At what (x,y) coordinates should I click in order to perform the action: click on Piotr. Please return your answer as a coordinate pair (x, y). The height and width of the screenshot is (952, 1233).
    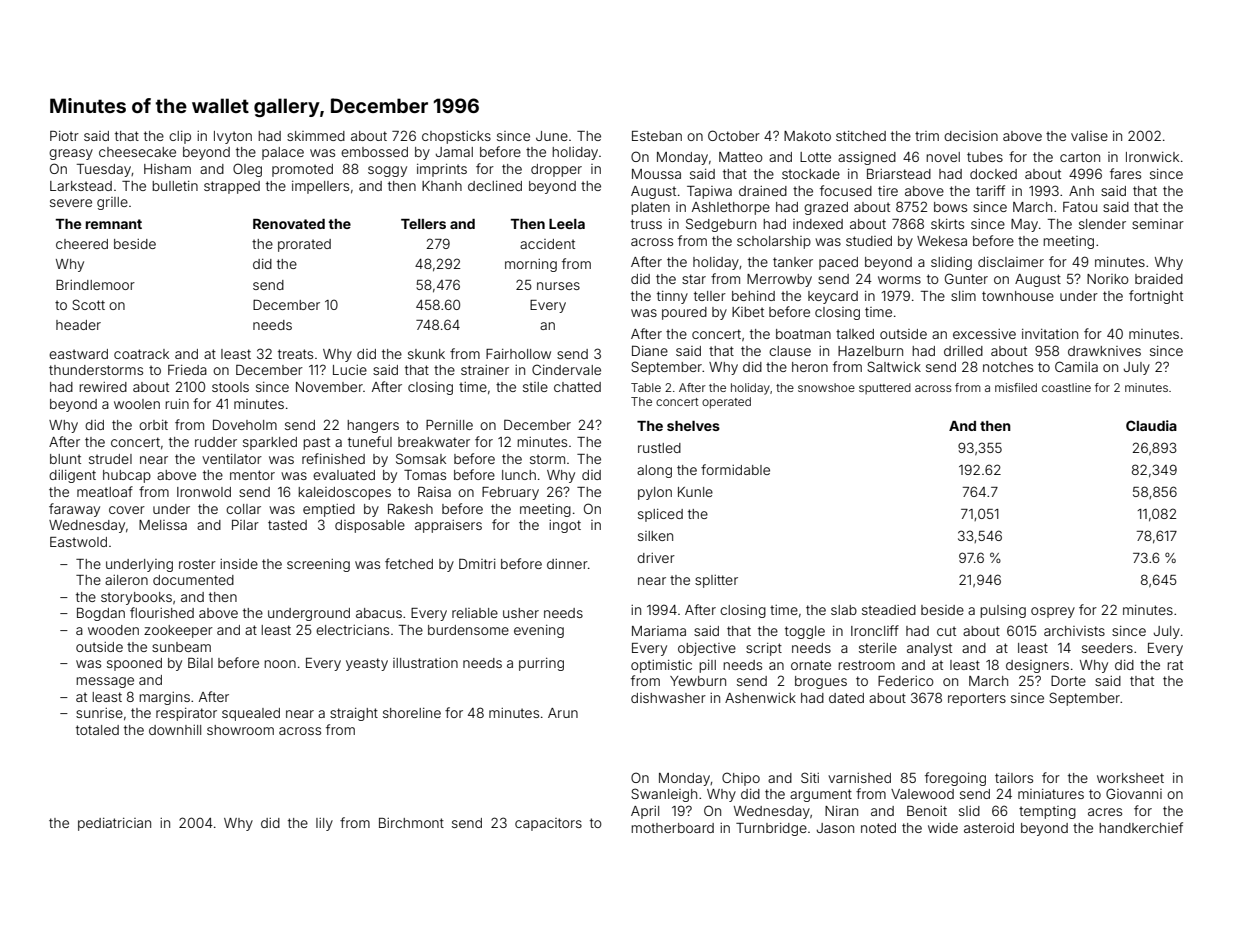
    Looking at the image, I should click on (64, 136).
